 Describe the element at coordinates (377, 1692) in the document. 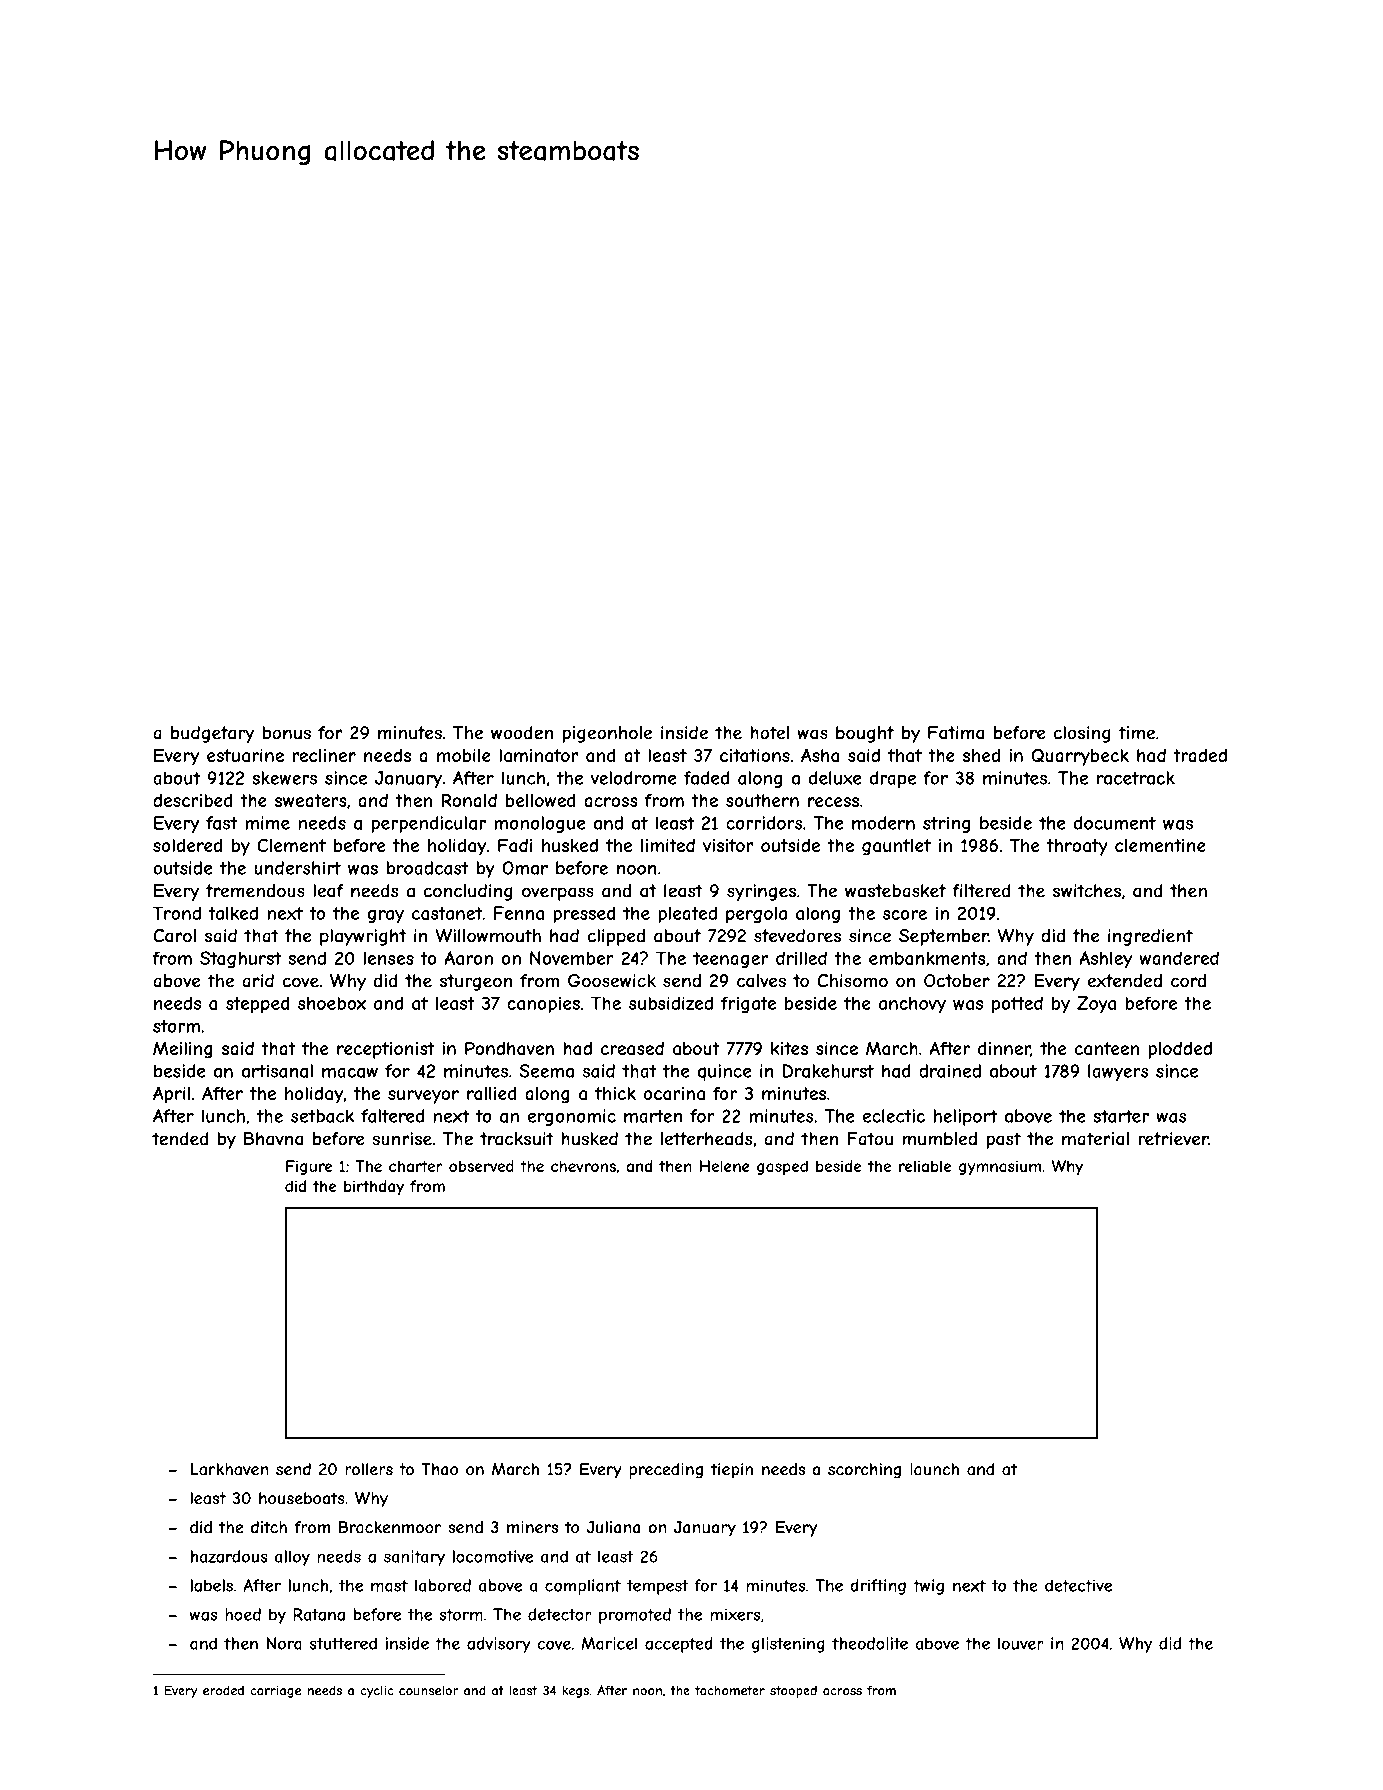

I see `cyclic` at that location.
